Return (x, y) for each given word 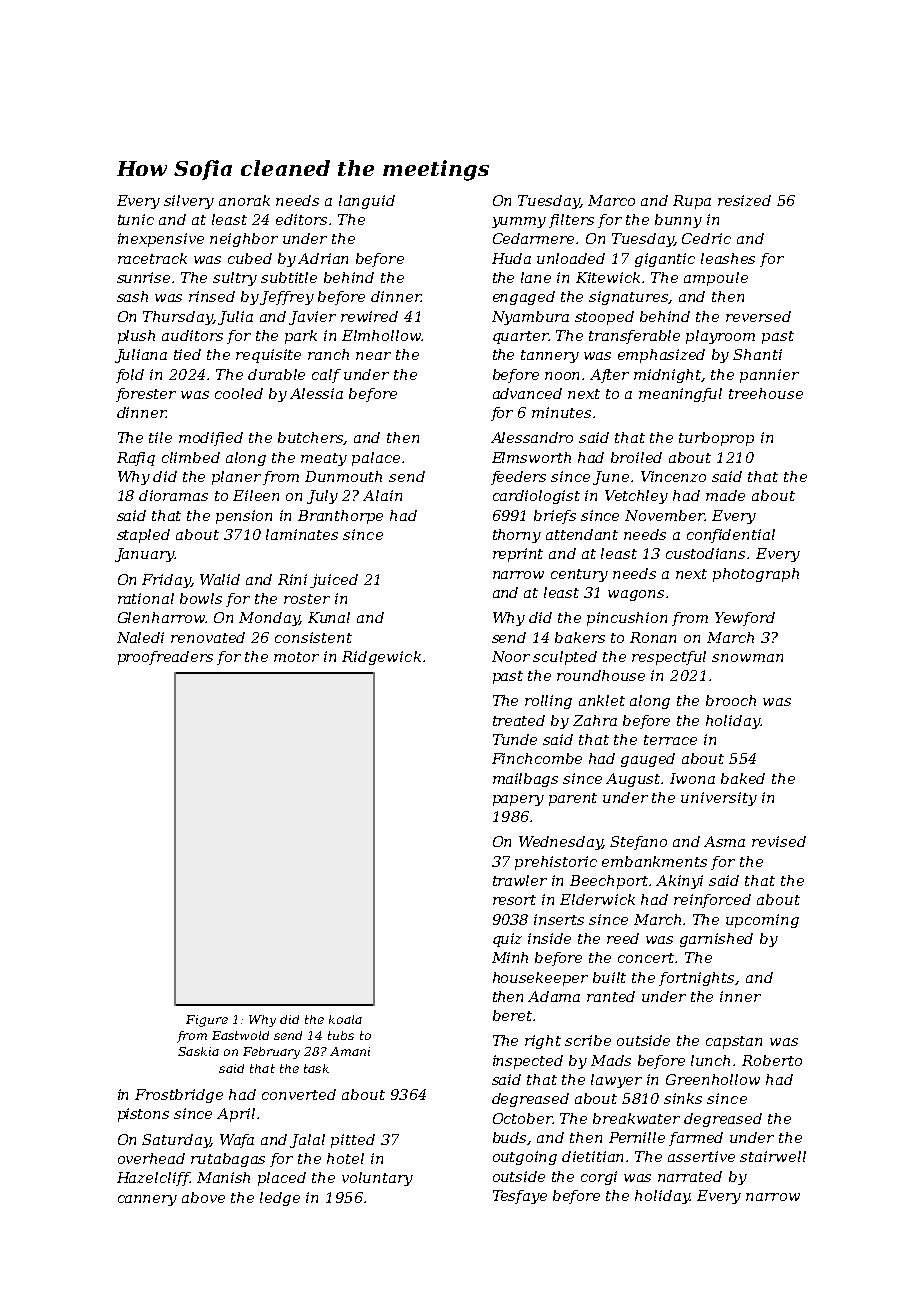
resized (744, 200)
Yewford (745, 619)
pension (244, 517)
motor (296, 657)
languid (367, 202)
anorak (244, 200)
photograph (756, 575)
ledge (280, 1199)
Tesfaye (520, 1197)
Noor (511, 656)
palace (376, 459)
